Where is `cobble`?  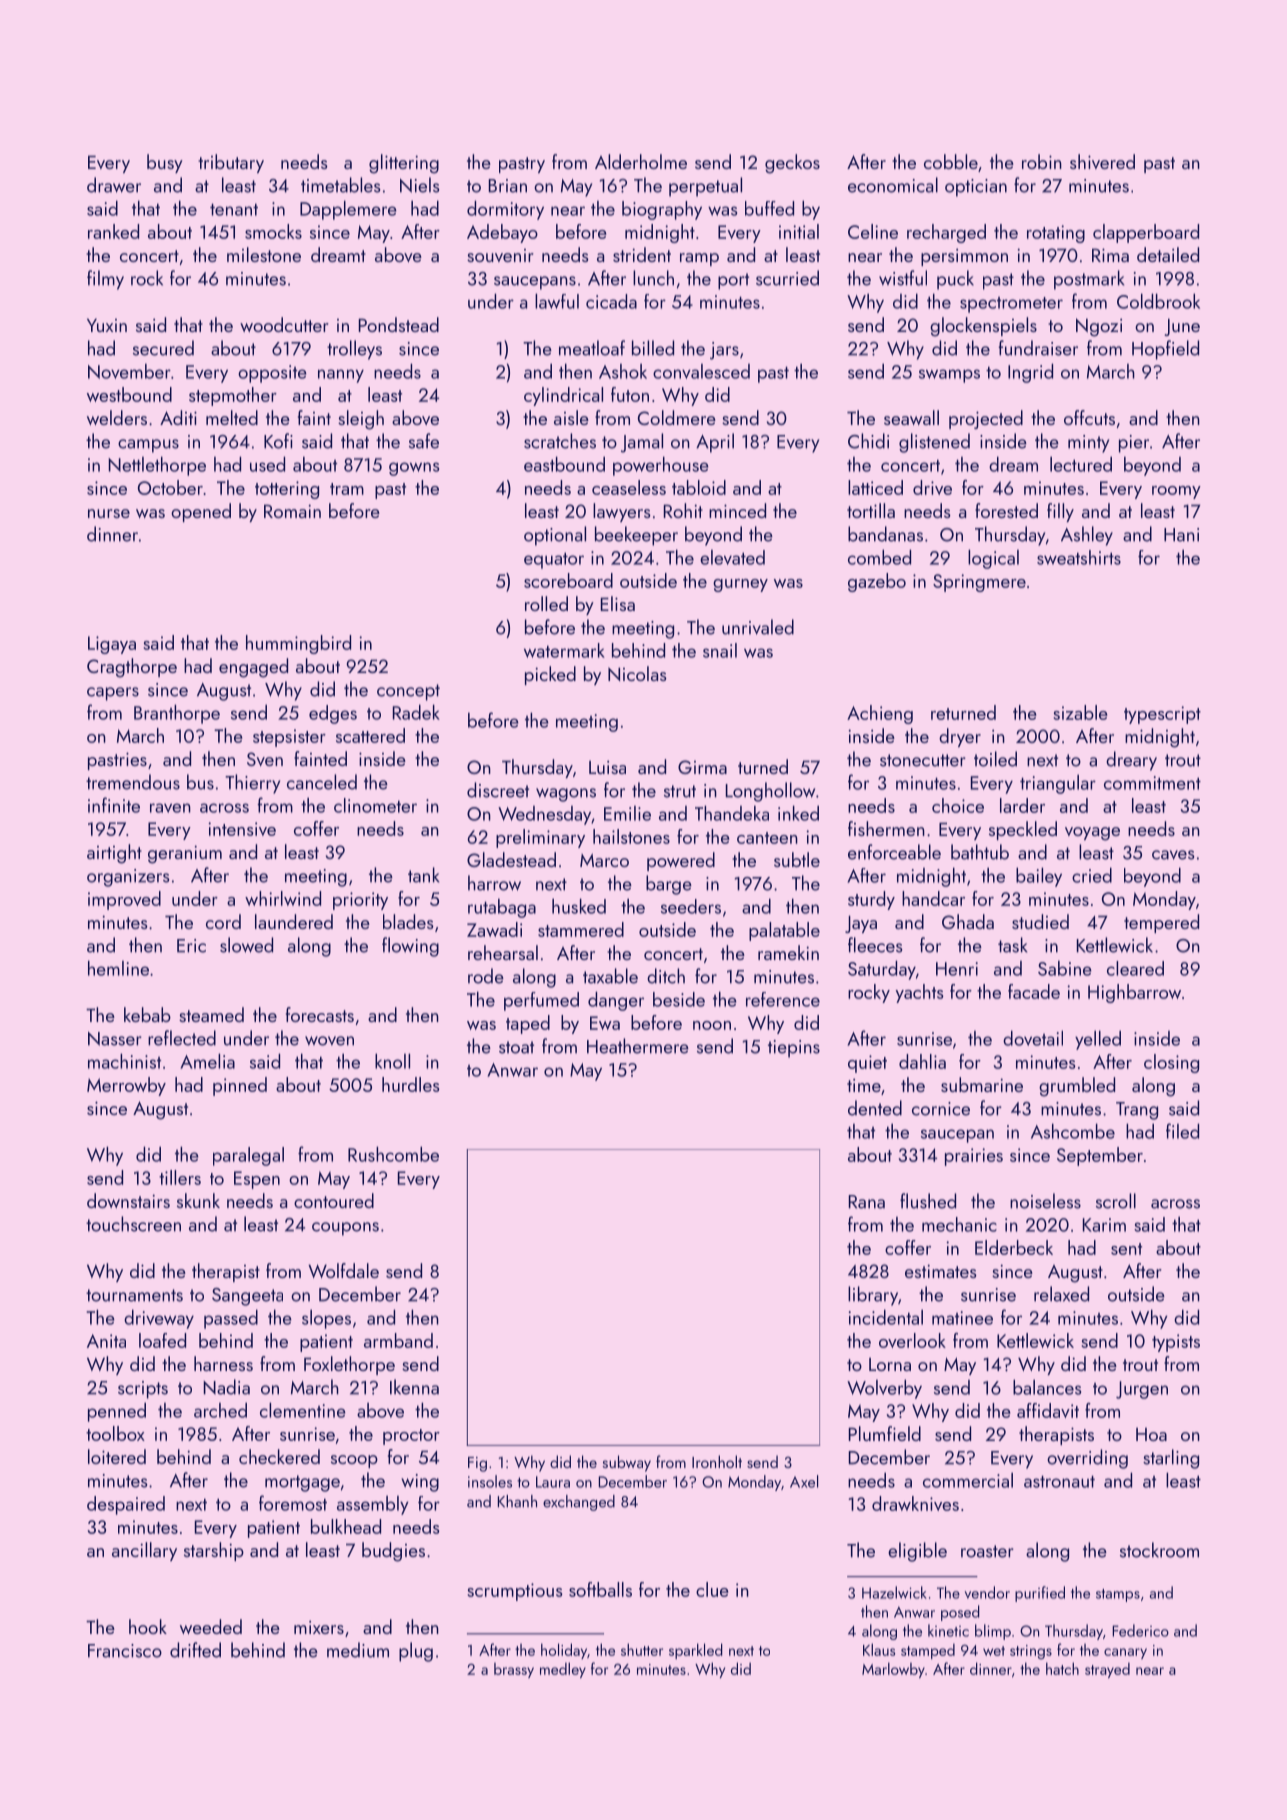 cobble is located at coordinates (951, 161).
